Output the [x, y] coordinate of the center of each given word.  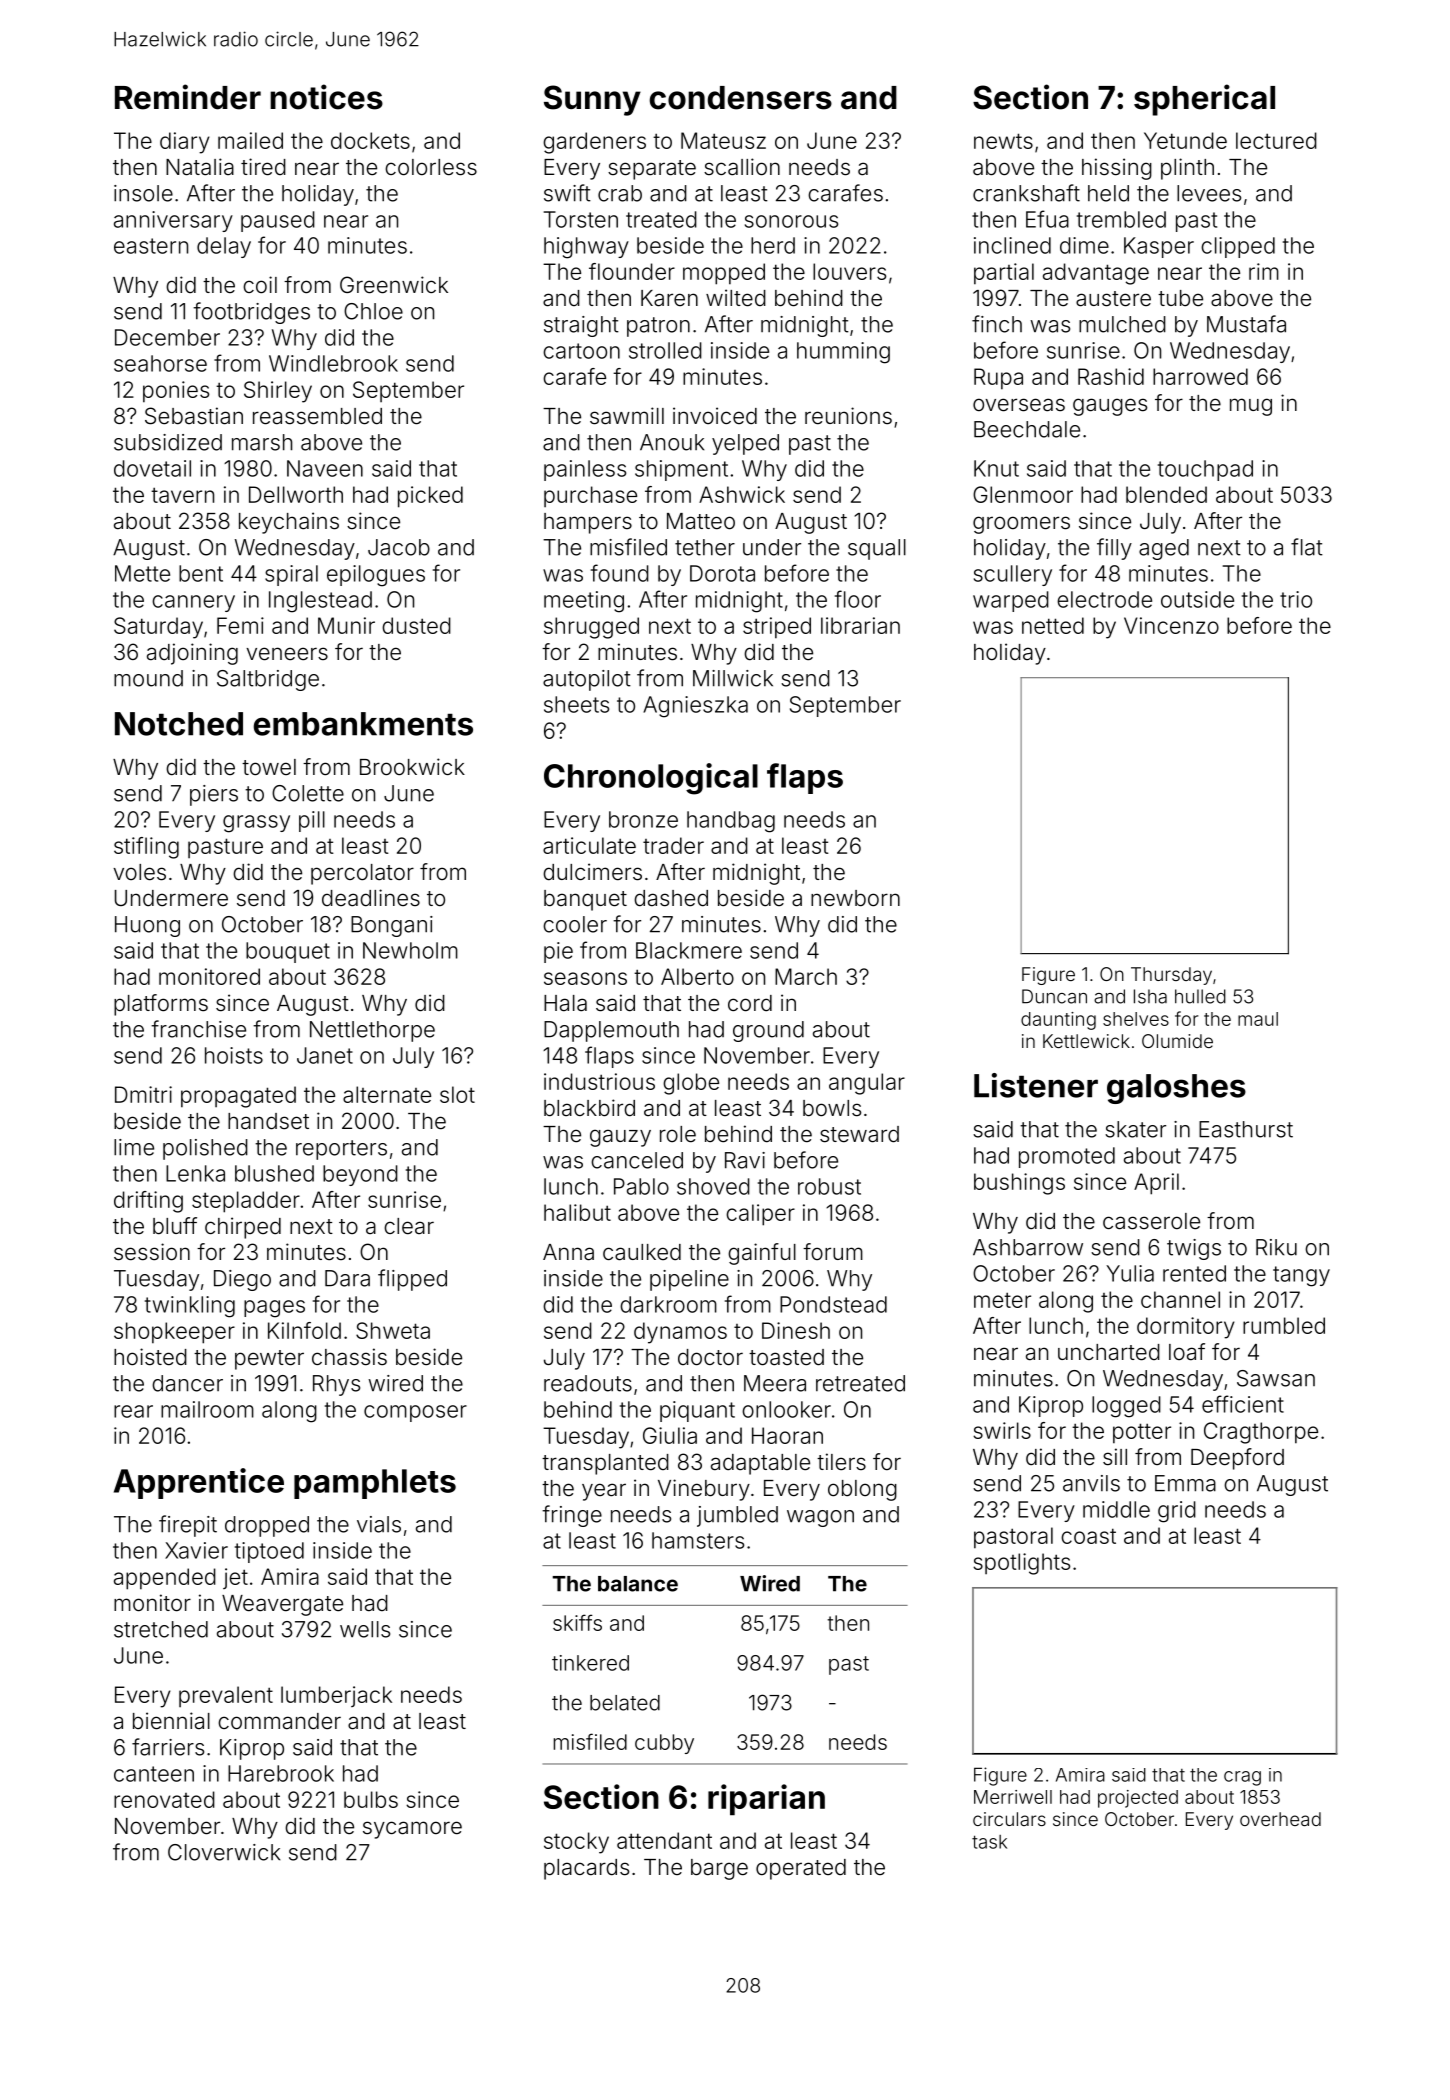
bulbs [371, 1799]
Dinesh [796, 1330]
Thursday [1171, 976]
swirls [1002, 1430]
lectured [1276, 140]
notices [326, 97]
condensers [741, 98]
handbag [731, 822]
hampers [588, 523]
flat [1307, 547]
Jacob [399, 547]
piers [214, 795]
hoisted [150, 1357]
